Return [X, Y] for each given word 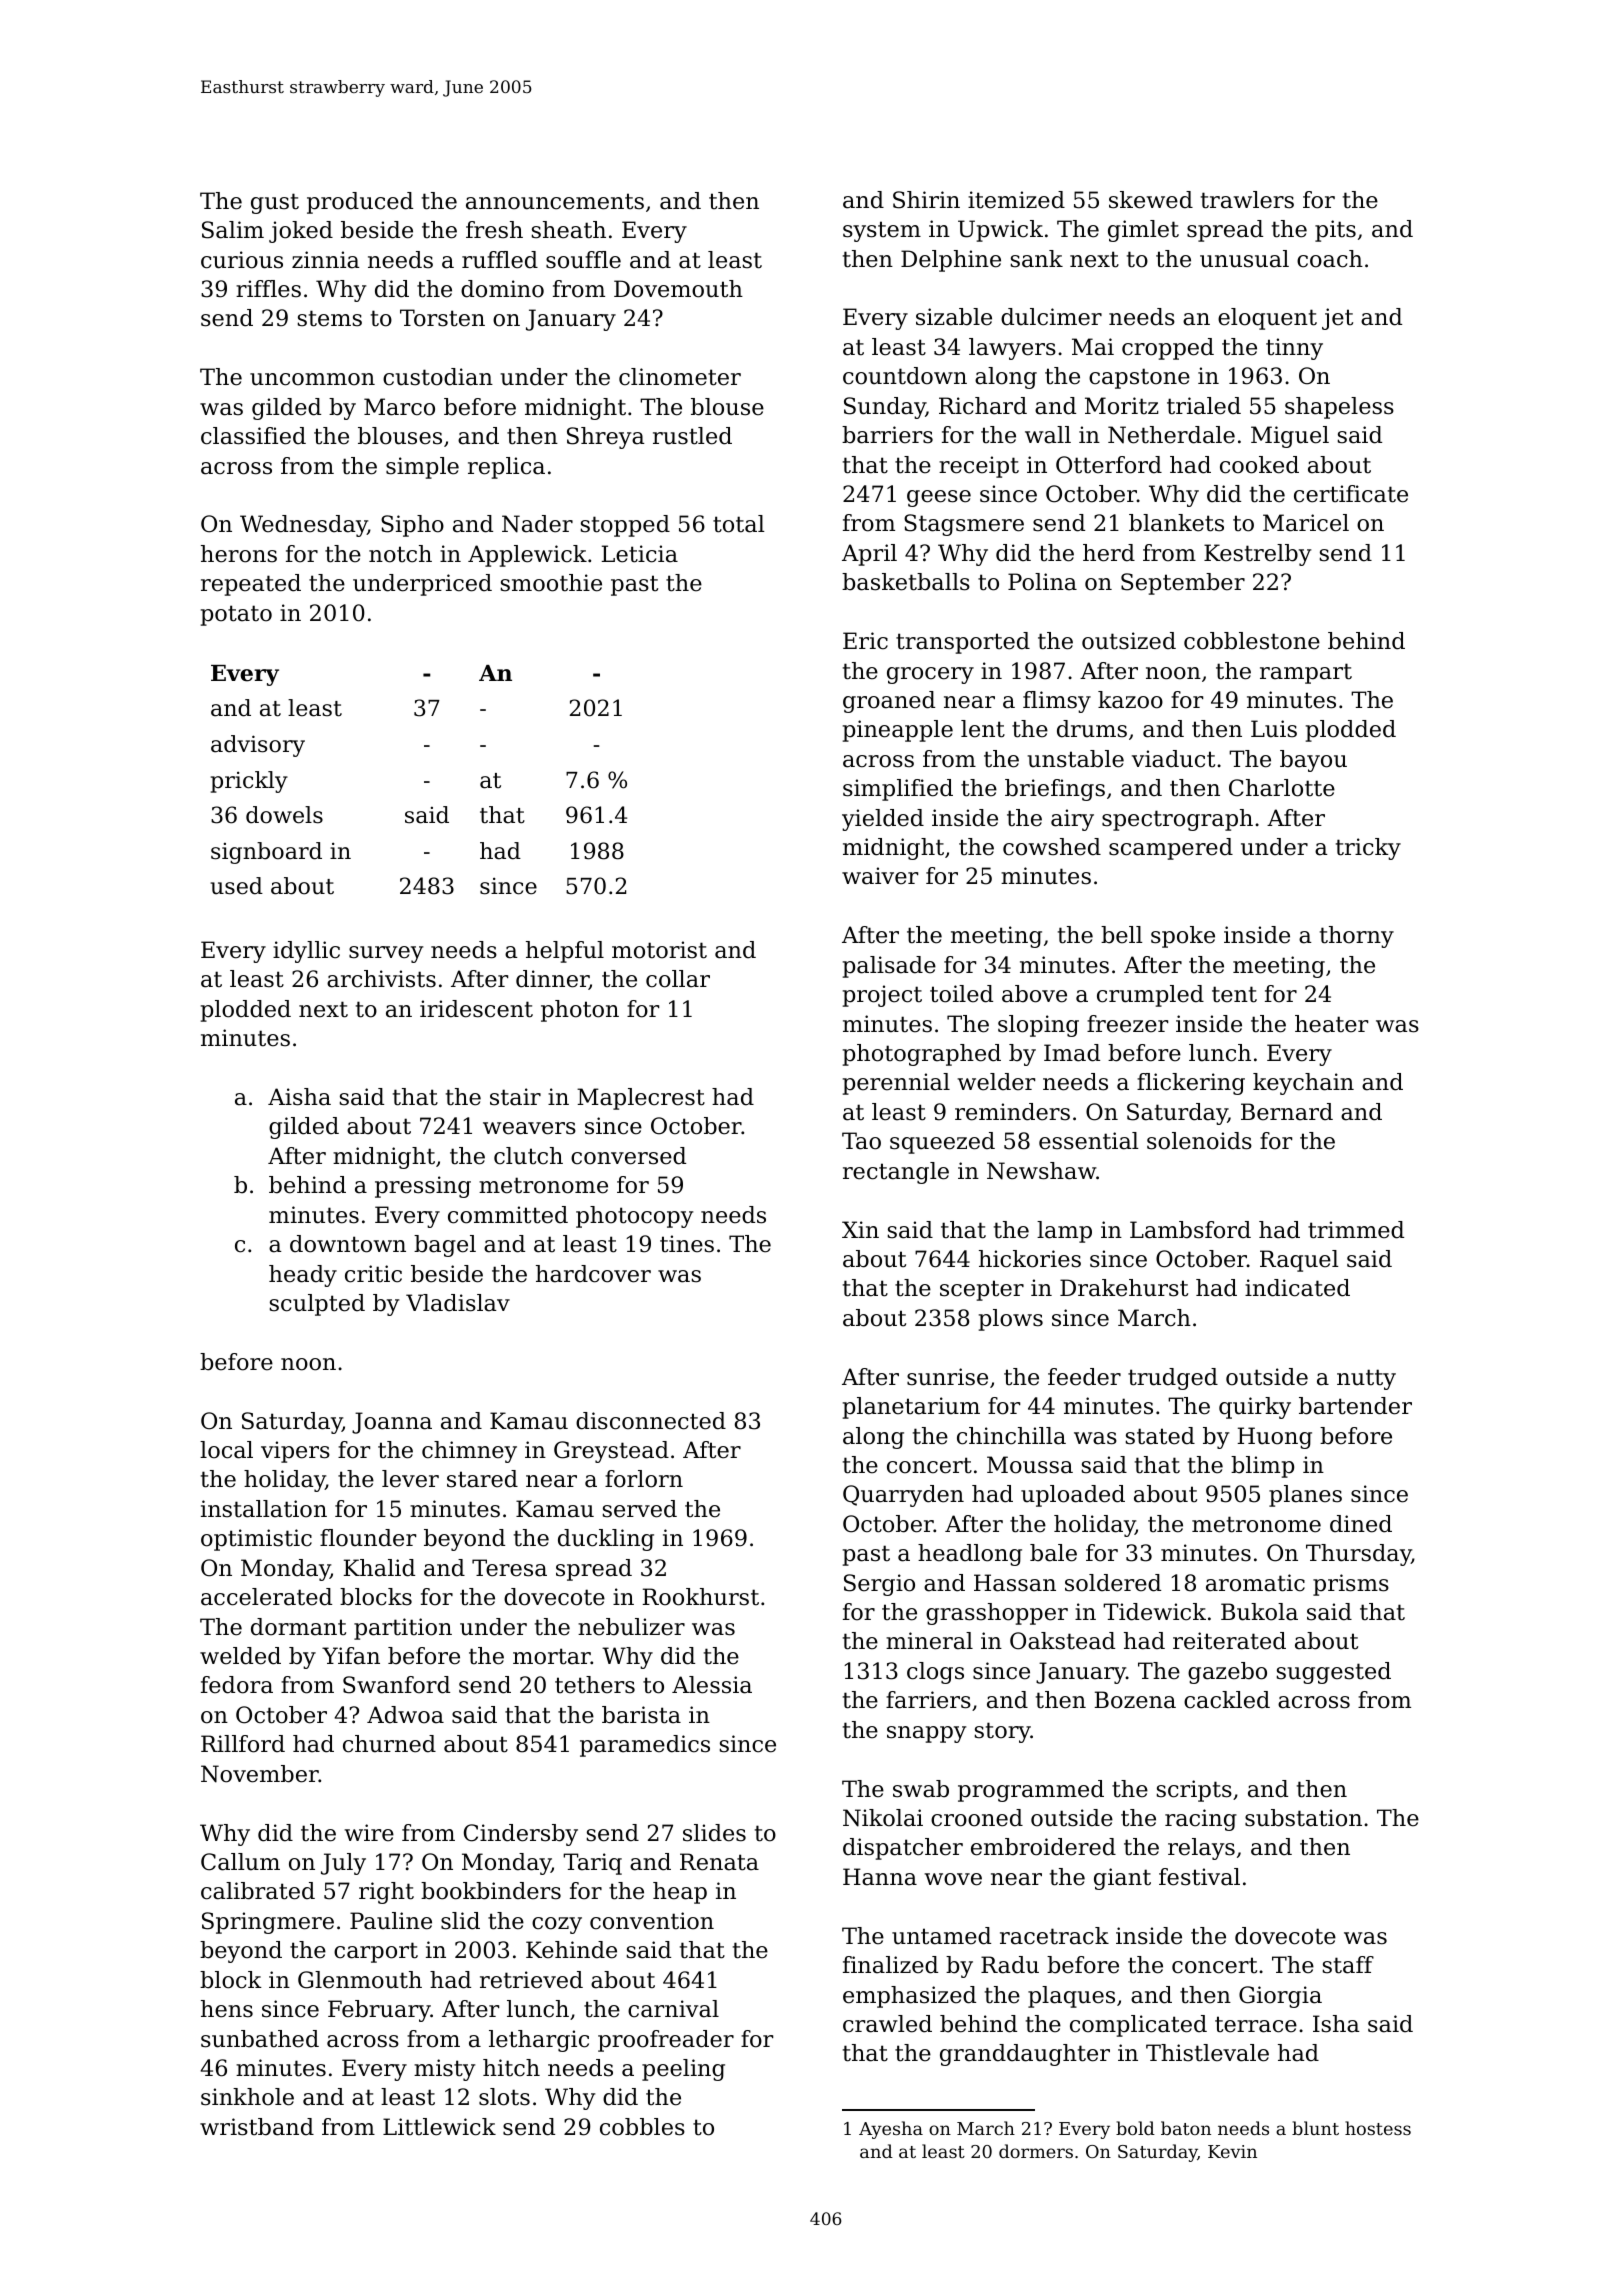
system [882, 231]
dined [1361, 1524]
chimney [469, 1452]
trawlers [1247, 200]
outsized [1129, 641]
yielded [883, 820]
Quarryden [903, 1496]
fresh [494, 230]
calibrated [258, 1891]
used [236, 886]
